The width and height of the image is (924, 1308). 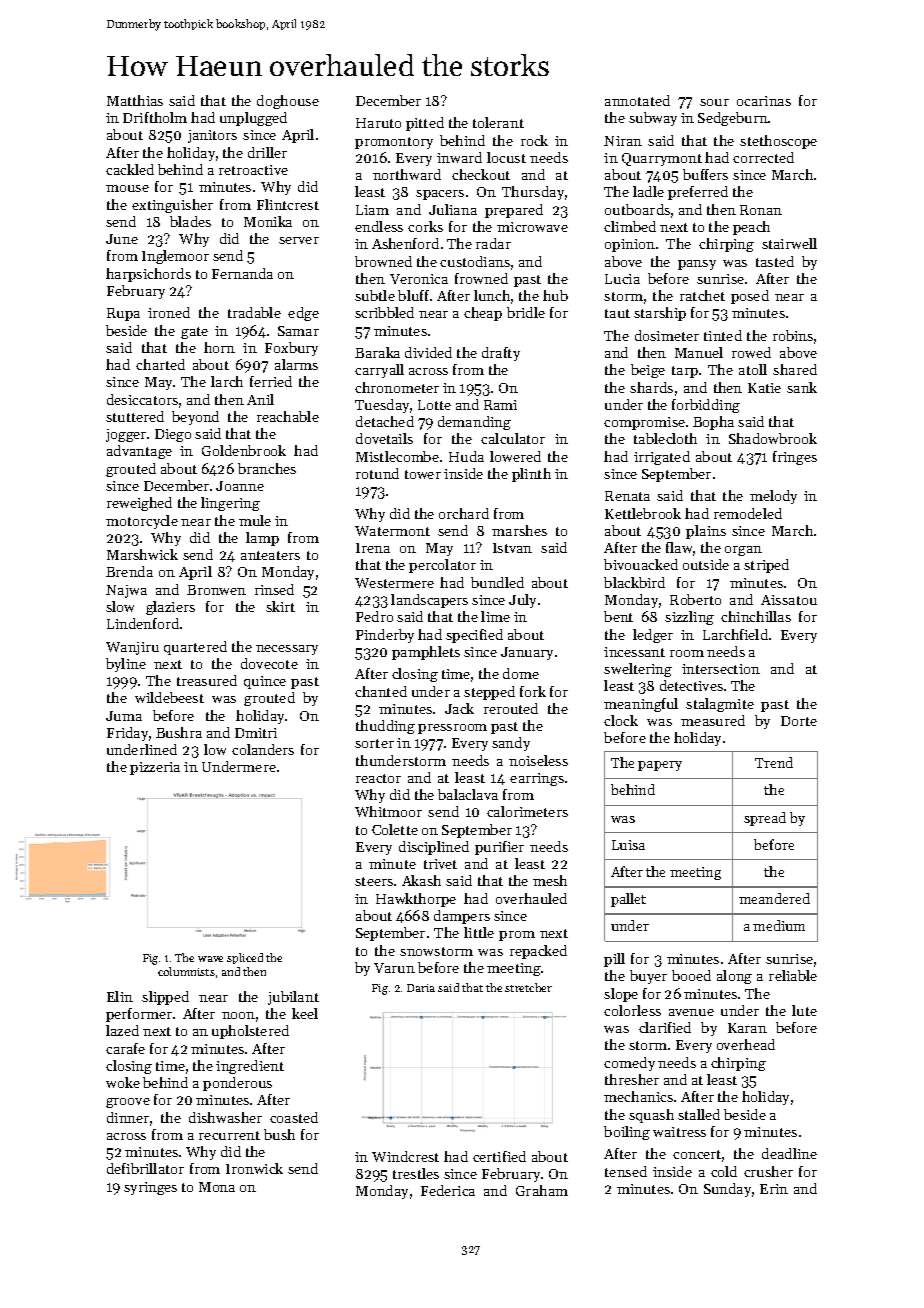 What do you see at coordinates (129, 571) in the image?
I see `Brenda` at bounding box center [129, 571].
